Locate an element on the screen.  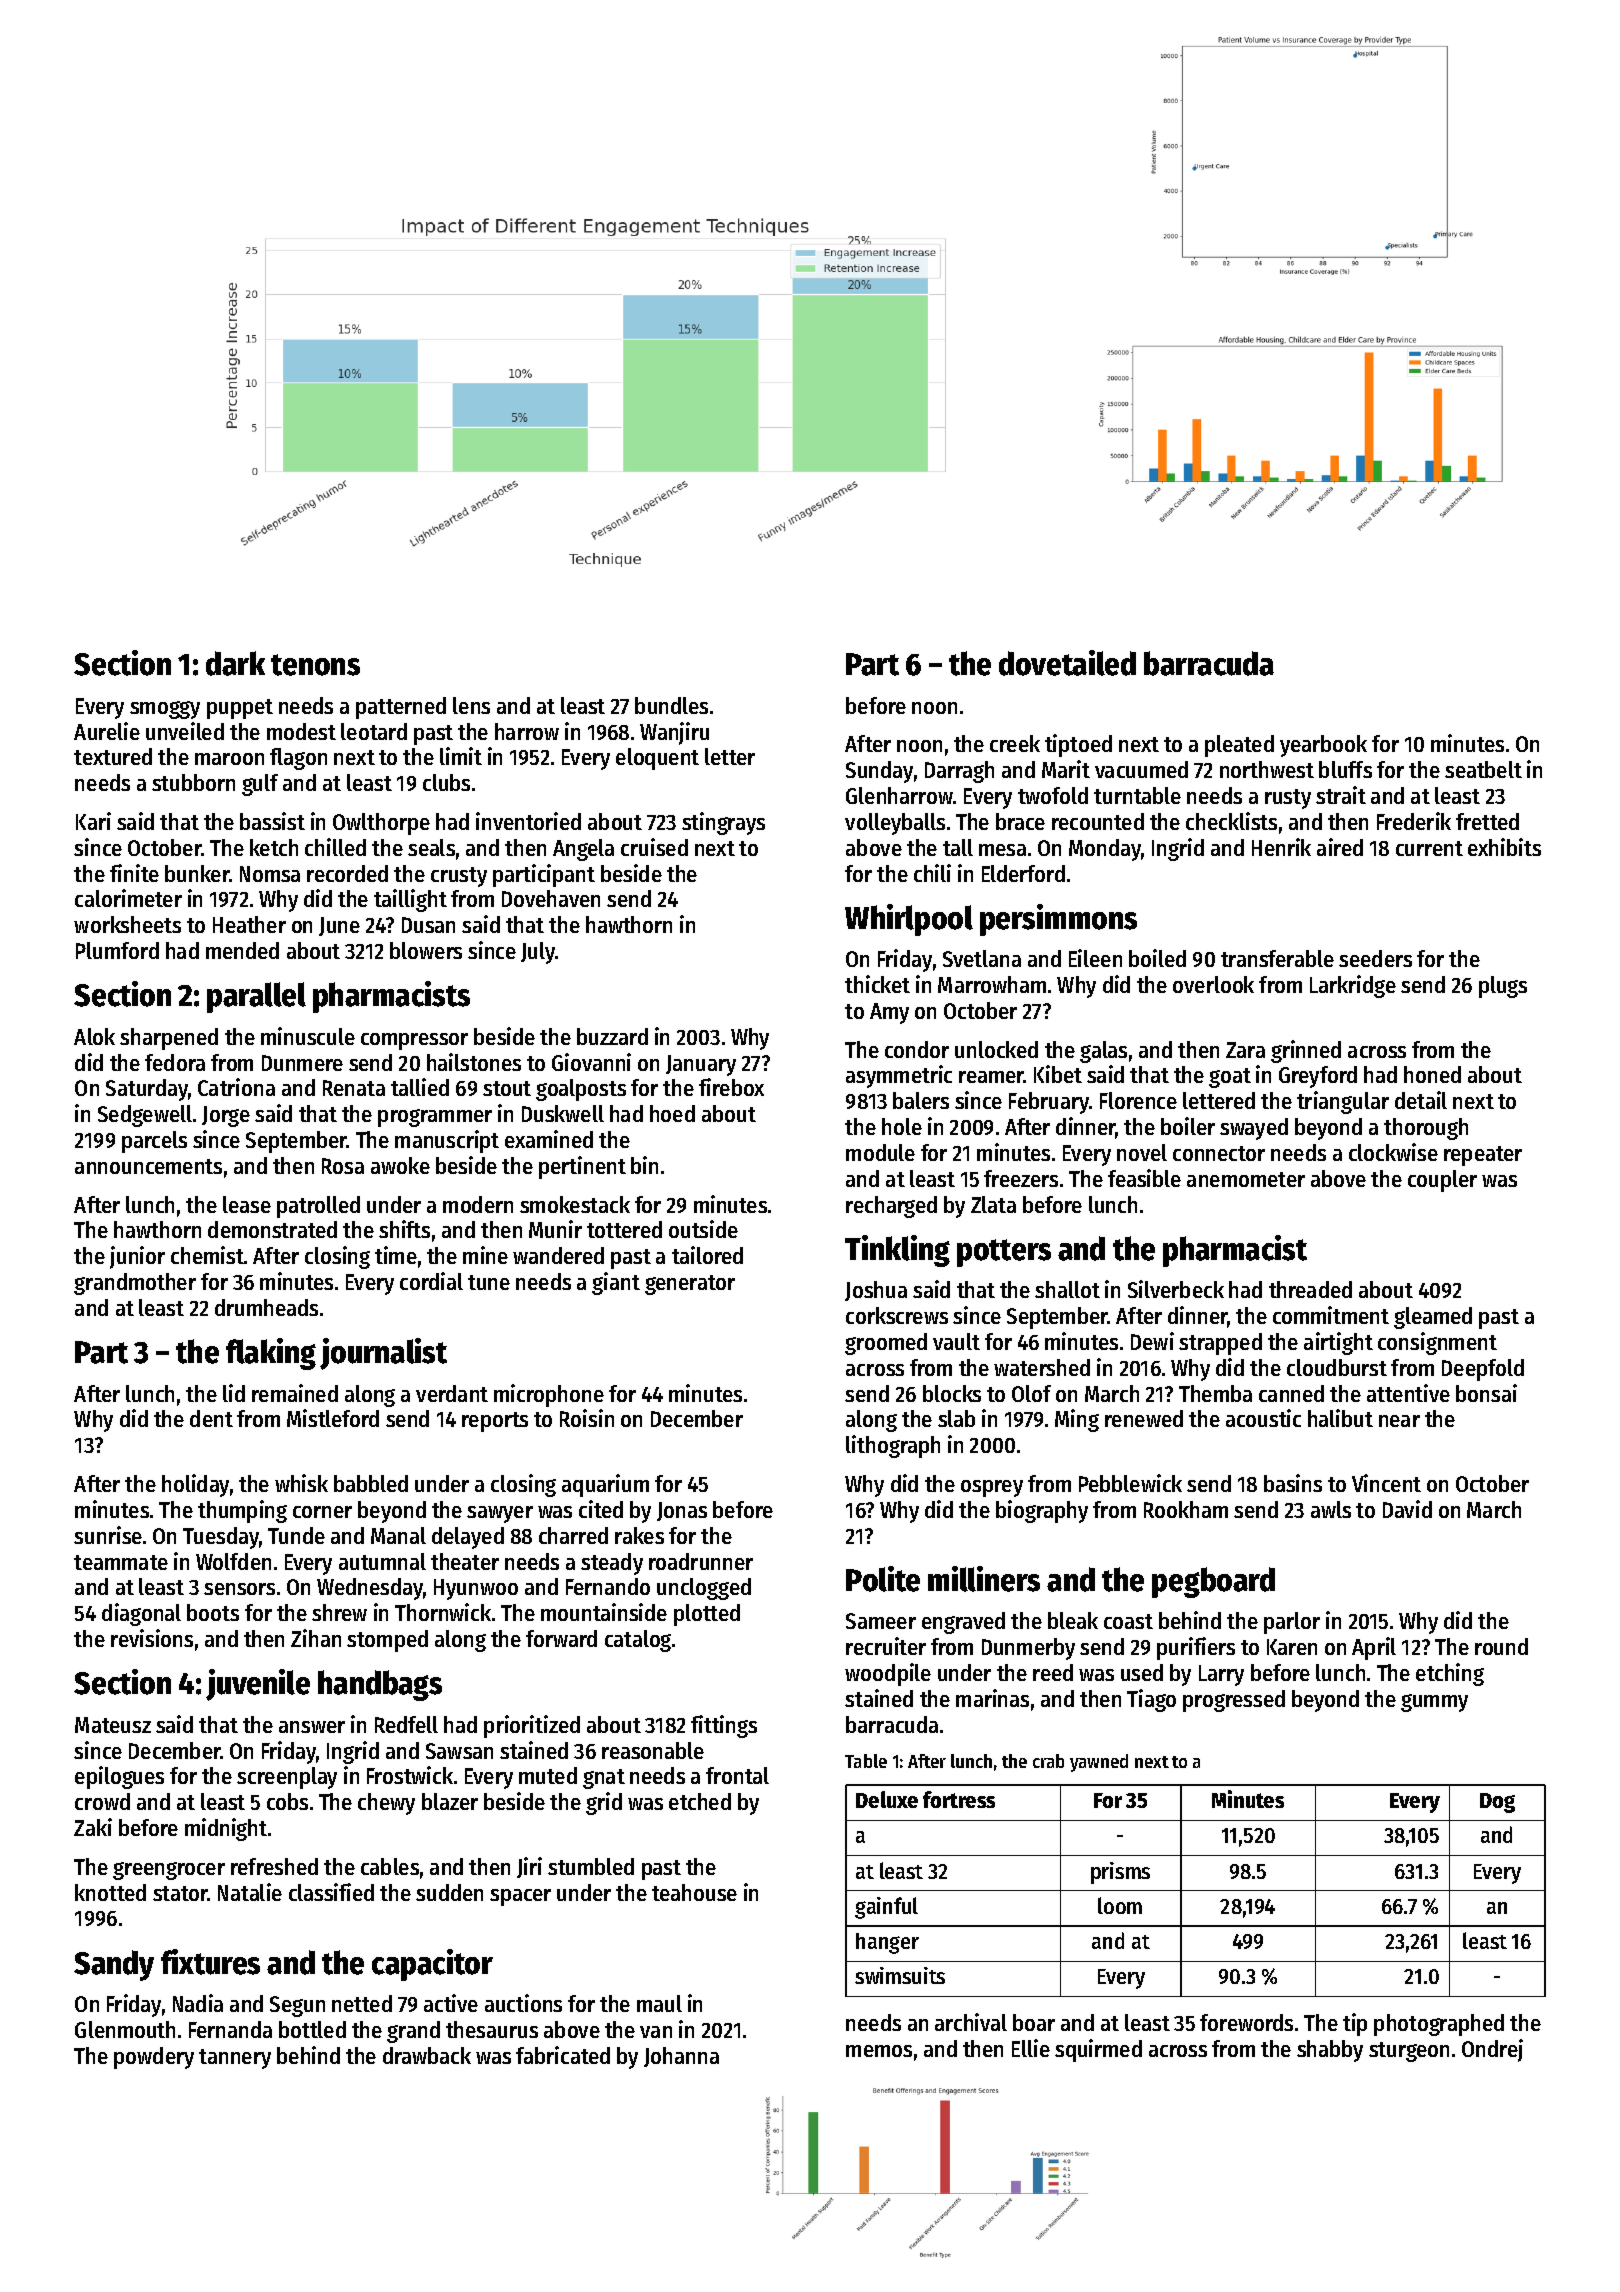
gummy is located at coordinates (1434, 1703).
